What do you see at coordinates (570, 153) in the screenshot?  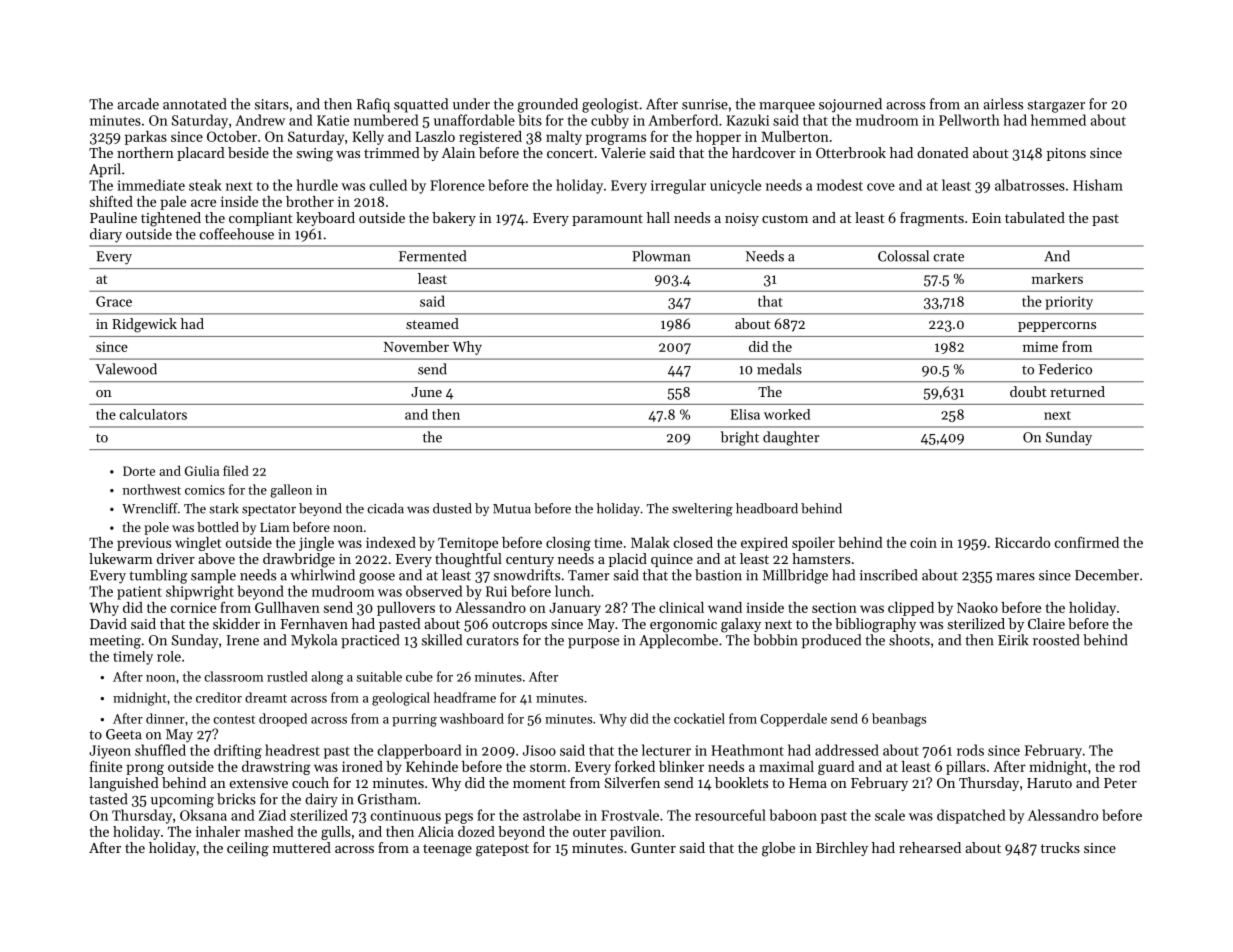 I see `concert` at bounding box center [570, 153].
